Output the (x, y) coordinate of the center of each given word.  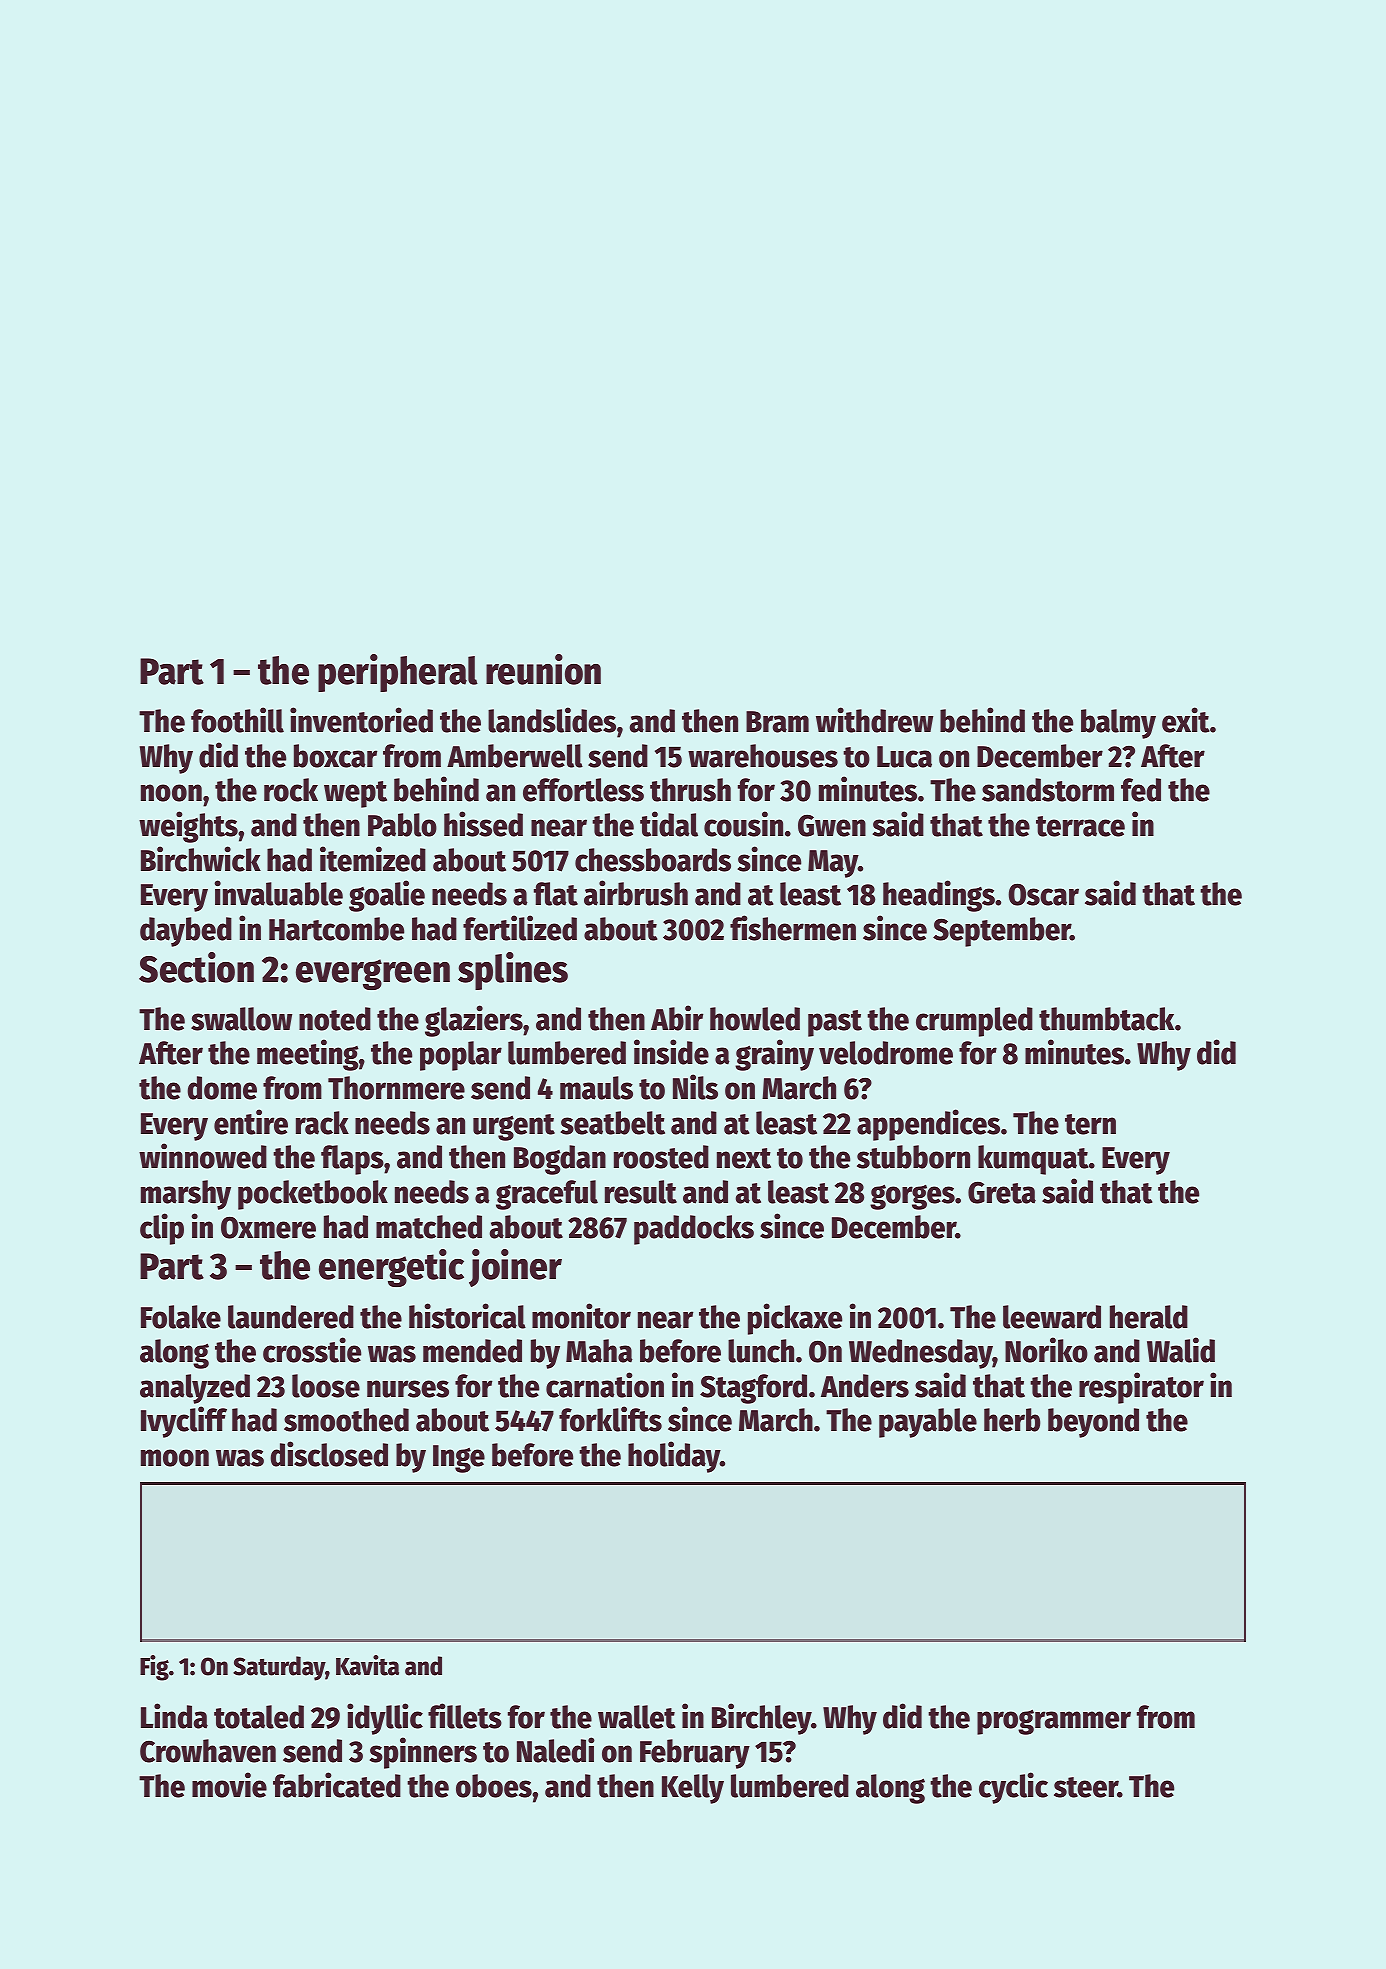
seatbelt (613, 1123)
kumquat (1033, 1160)
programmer (1054, 1722)
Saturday (279, 1668)
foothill (237, 720)
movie (229, 1785)
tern (1090, 1124)
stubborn (913, 1157)
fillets (465, 1716)
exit (1186, 720)
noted (335, 1019)
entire (251, 1122)
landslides (552, 720)
